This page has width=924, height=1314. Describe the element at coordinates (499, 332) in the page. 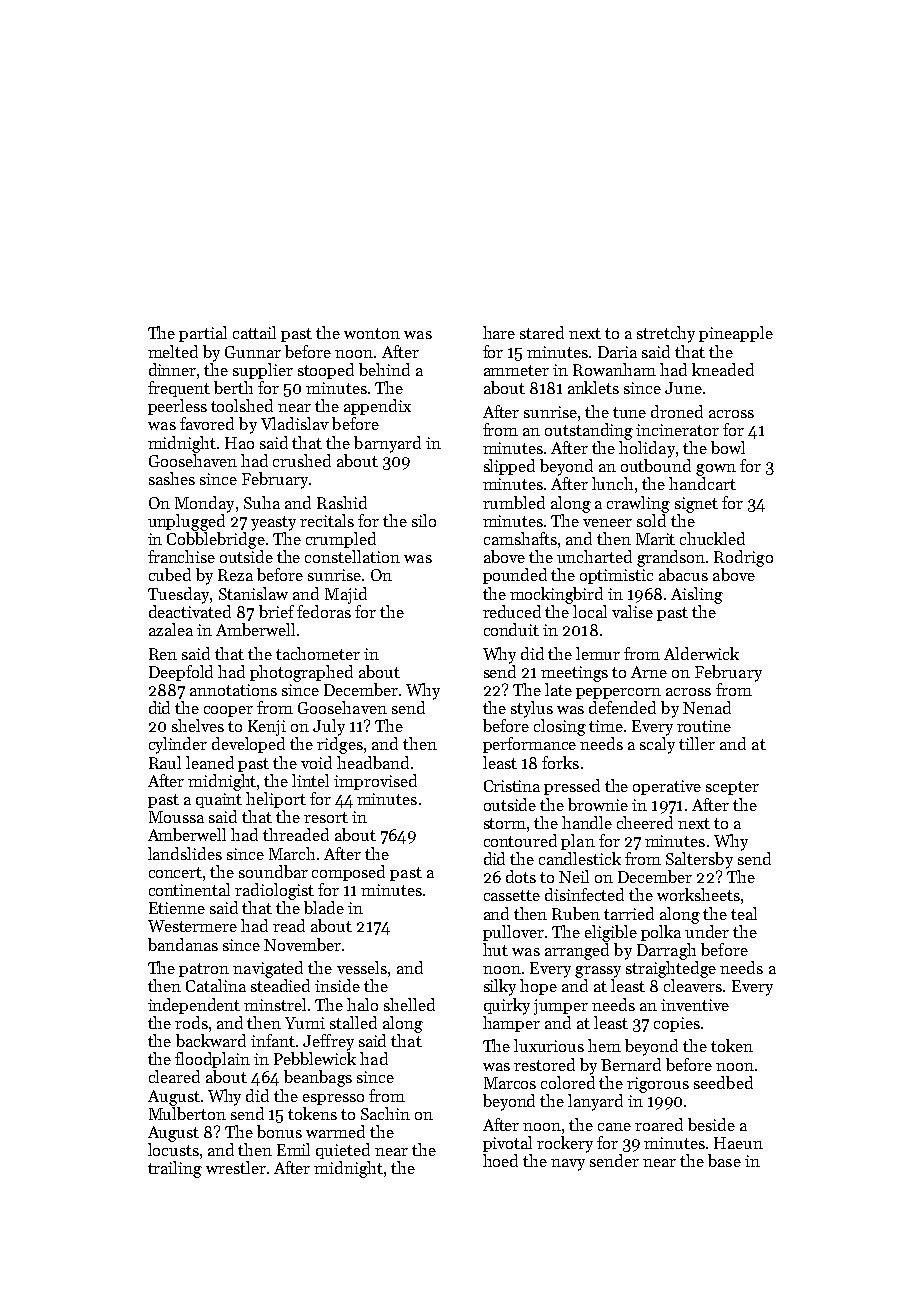

I see `hare` at that location.
